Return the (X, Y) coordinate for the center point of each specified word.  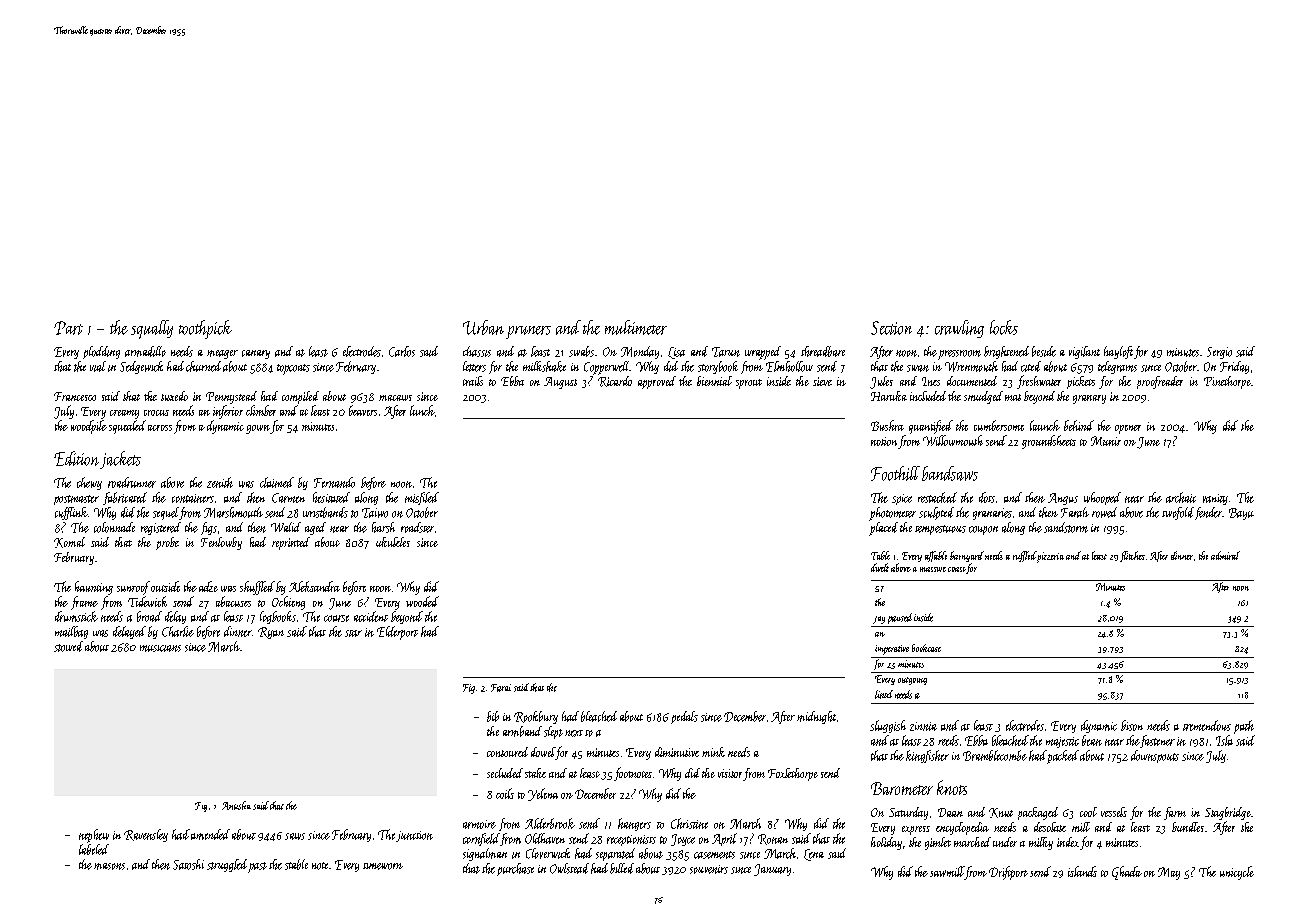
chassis (477, 351)
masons (109, 866)
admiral (1225, 555)
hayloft (1118, 352)
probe (167, 543)
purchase (515, 869)
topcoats (293, 369)
